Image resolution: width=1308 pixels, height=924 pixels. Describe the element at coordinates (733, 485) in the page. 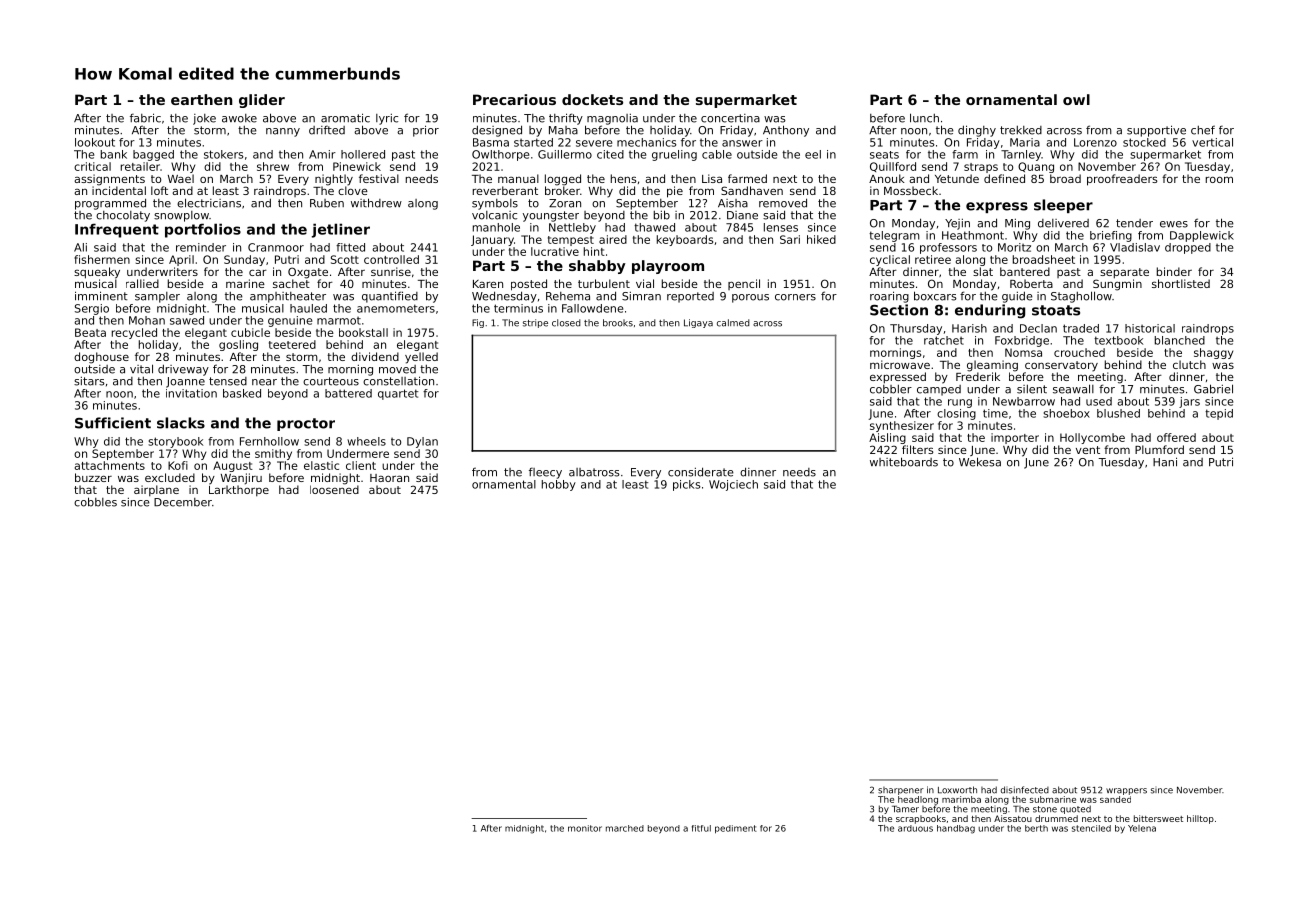

I see `Wojciech` at that location.
